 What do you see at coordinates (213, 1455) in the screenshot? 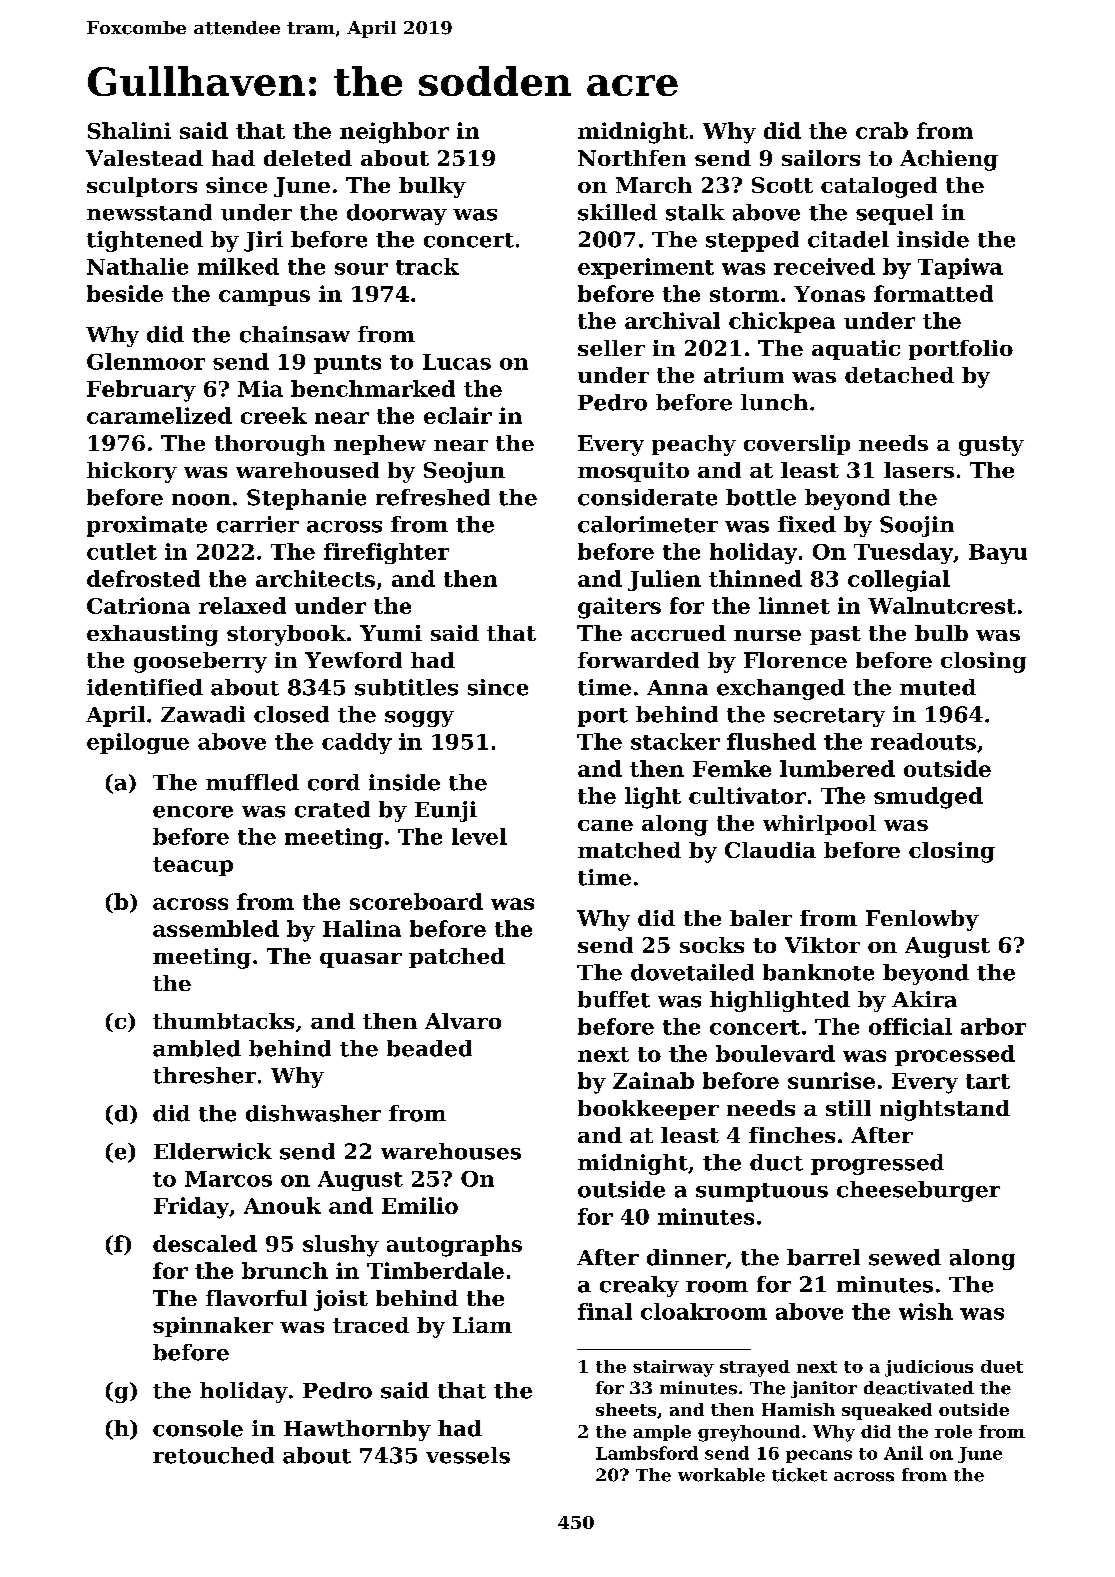
I see `retouched` at bounding box center [213, 1455].
